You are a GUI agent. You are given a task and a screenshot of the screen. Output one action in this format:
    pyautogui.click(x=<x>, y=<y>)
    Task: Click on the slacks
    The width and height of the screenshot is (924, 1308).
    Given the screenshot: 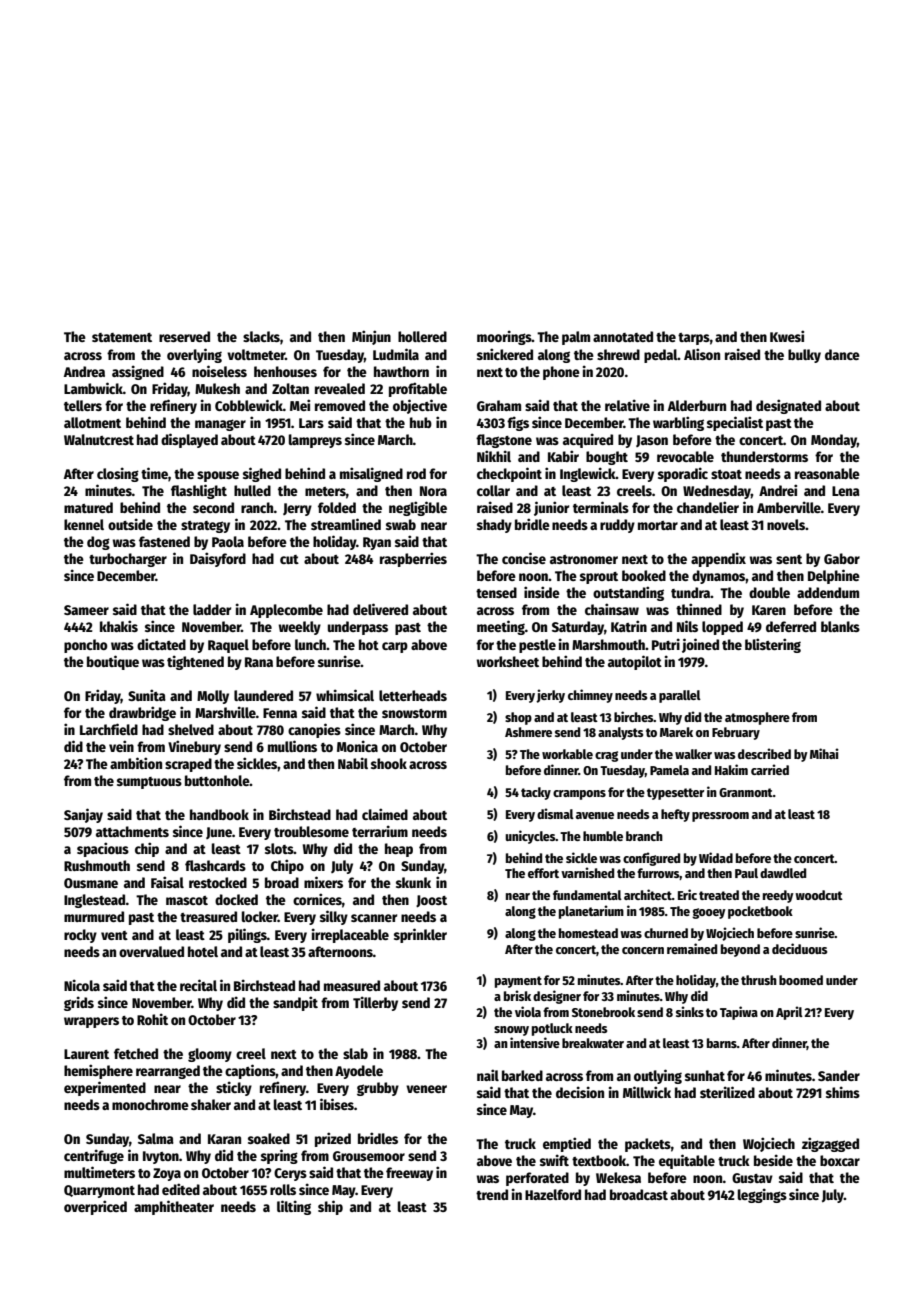 What is the action you would take?
    pyautogui.click(x=261, y=336)
